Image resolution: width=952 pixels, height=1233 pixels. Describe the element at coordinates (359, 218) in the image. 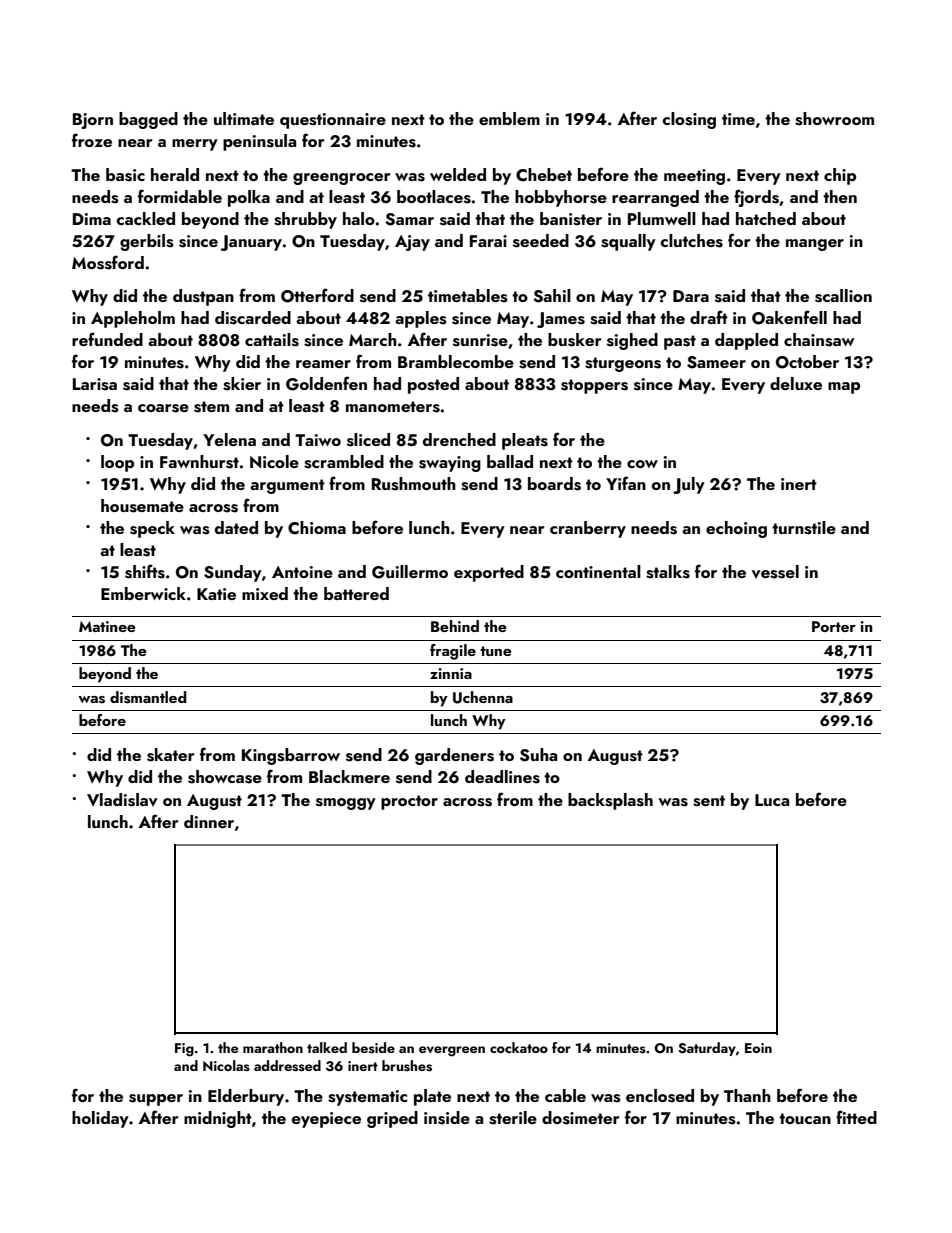

I see `halo` at that location.
